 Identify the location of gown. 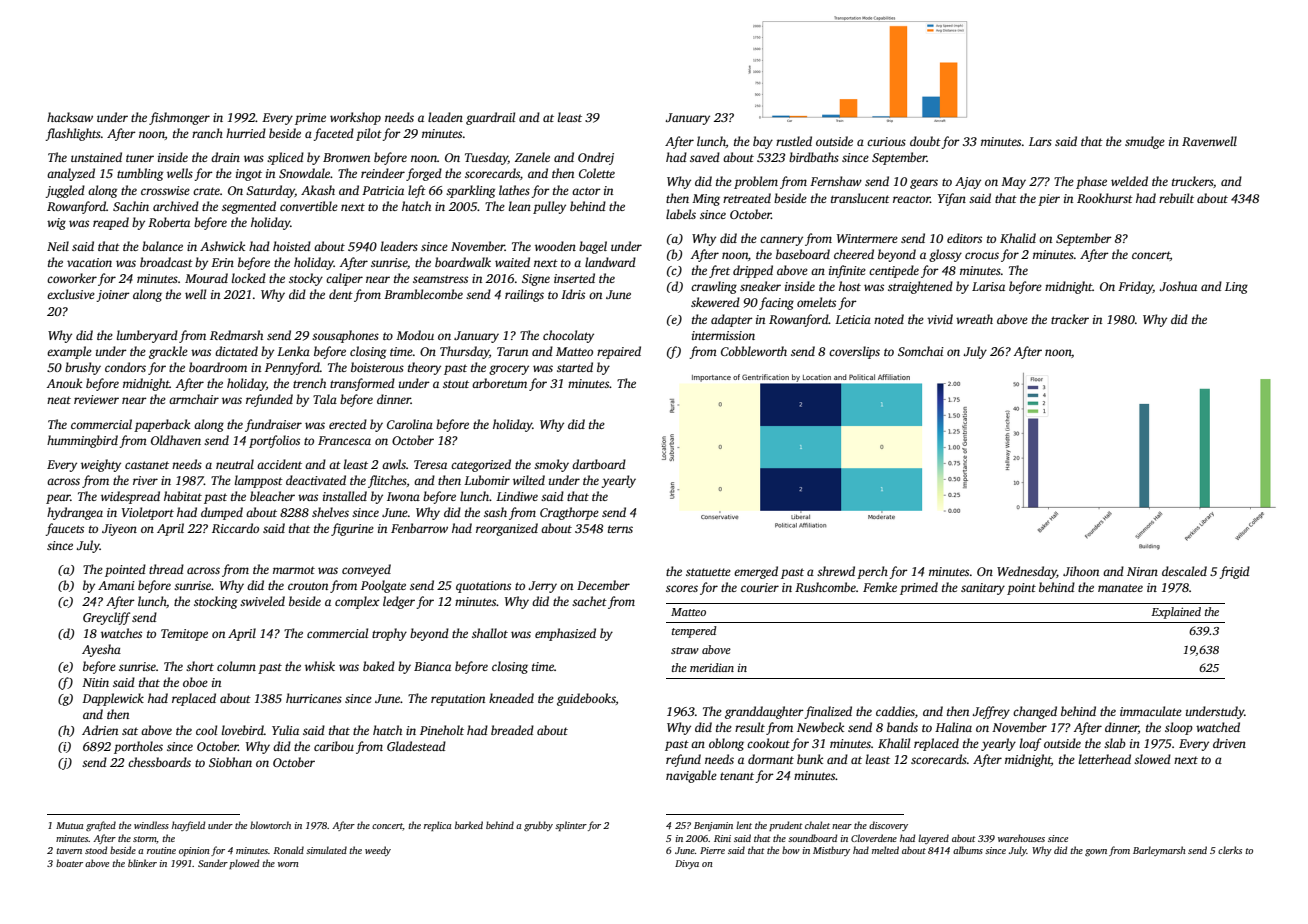
(1096, 852).
